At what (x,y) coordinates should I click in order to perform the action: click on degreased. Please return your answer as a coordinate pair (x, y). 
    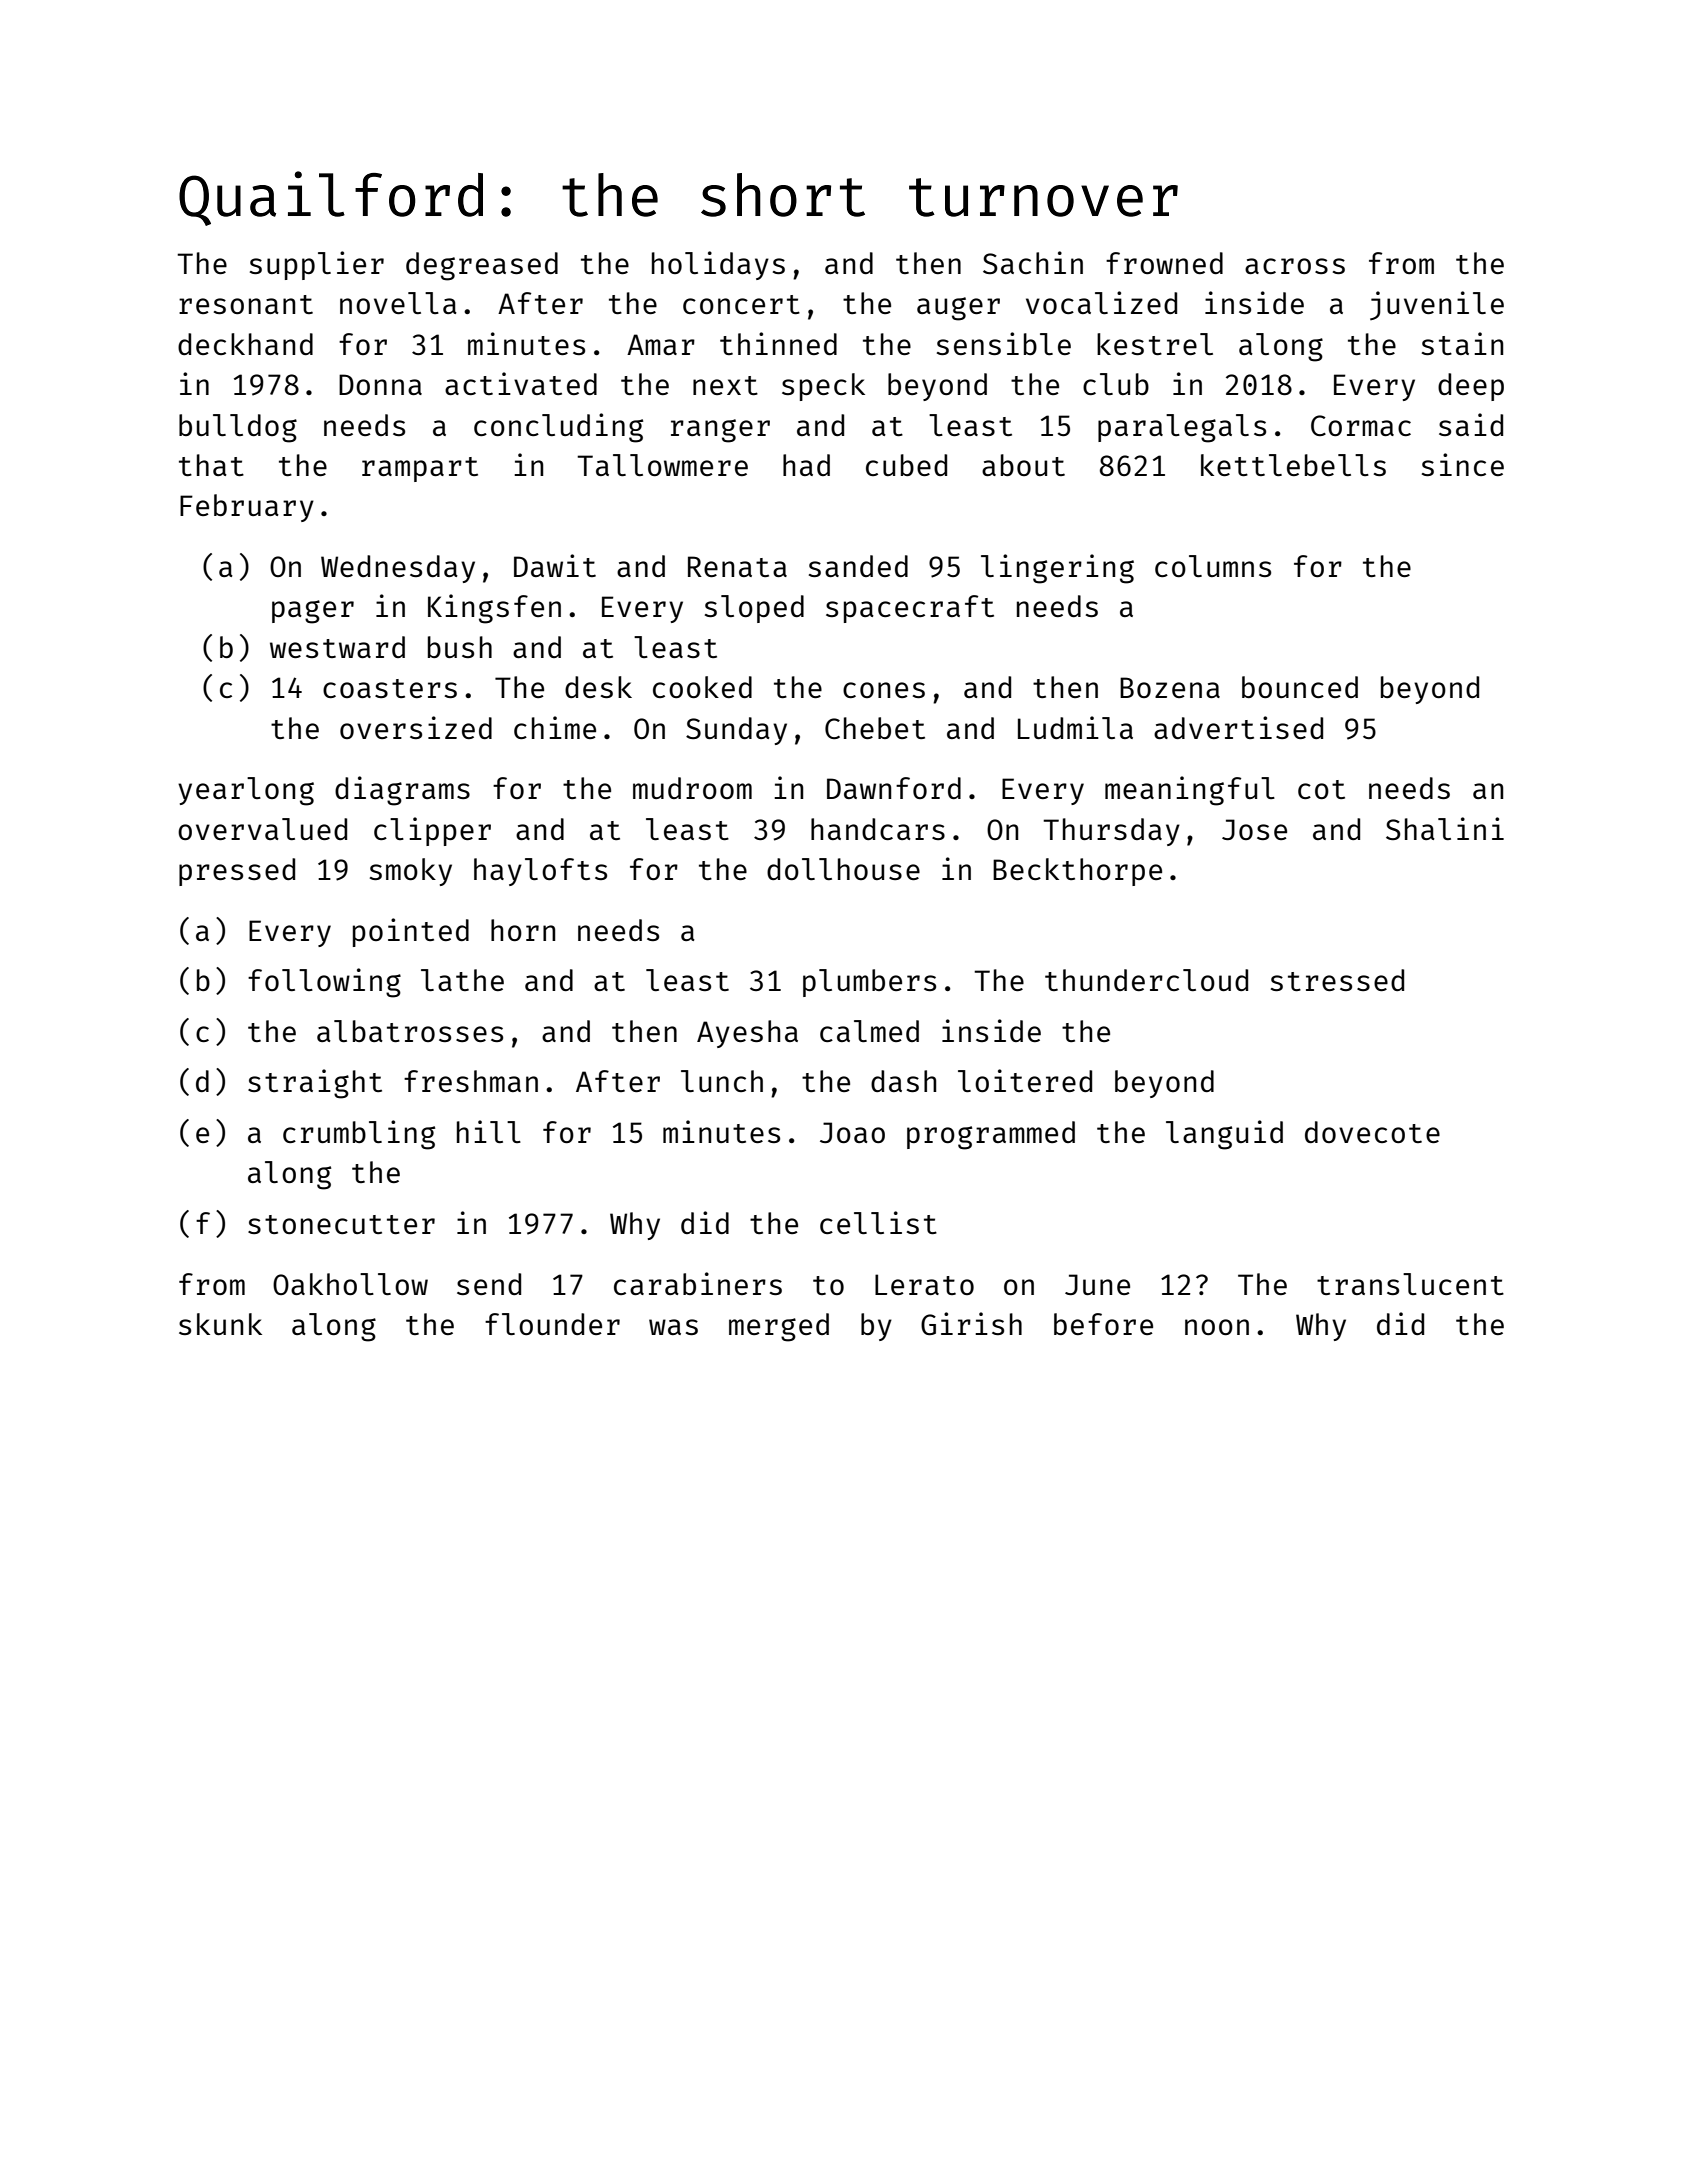
    Looking at the image, I should click on (482, 266).
